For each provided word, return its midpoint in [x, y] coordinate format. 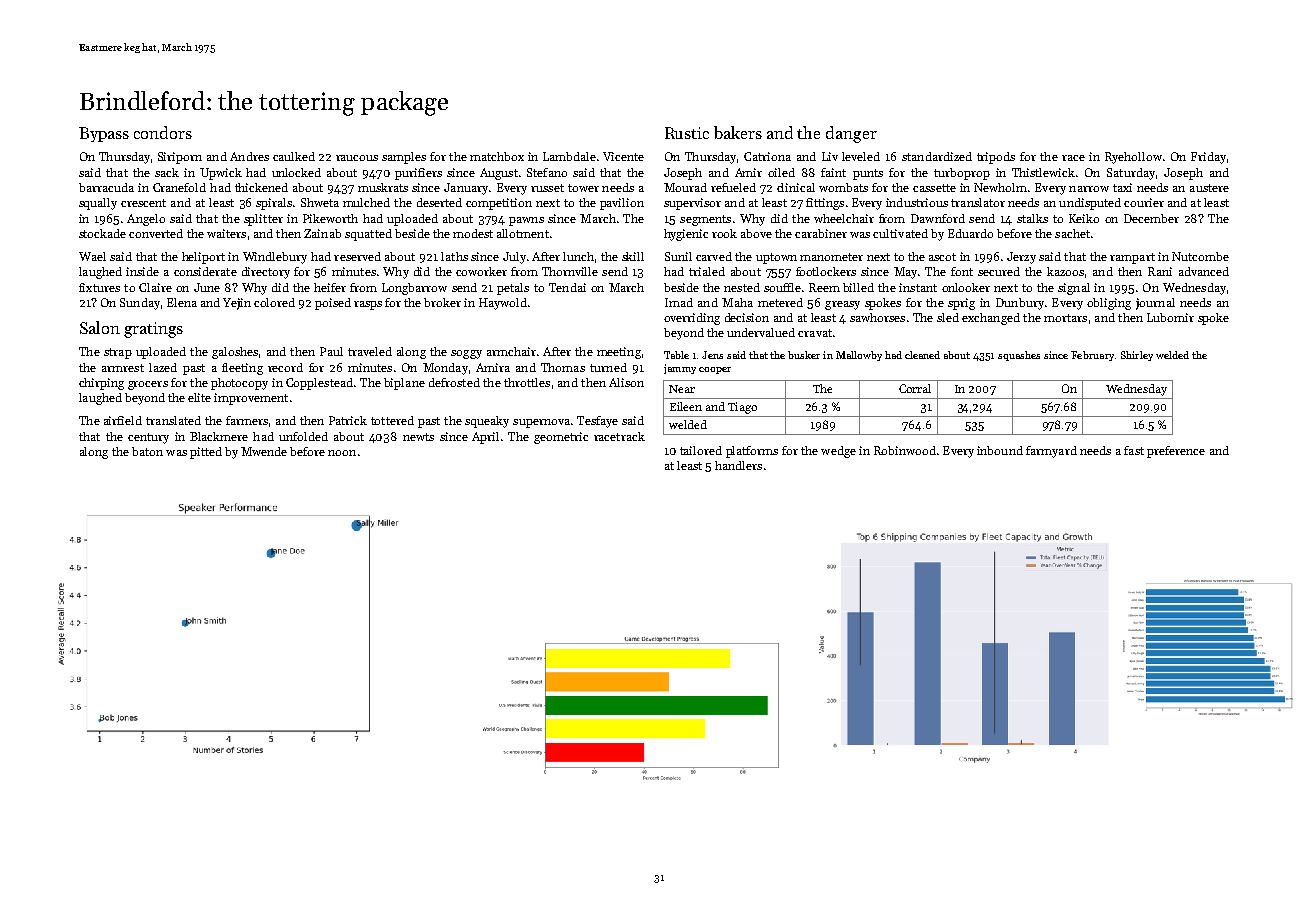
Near [682, 389]
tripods [996, 158]
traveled [370, 351]
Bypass [104, 134]
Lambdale [569, 156]
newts [418, 437]
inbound [1000, 450]
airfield [123, 420]
